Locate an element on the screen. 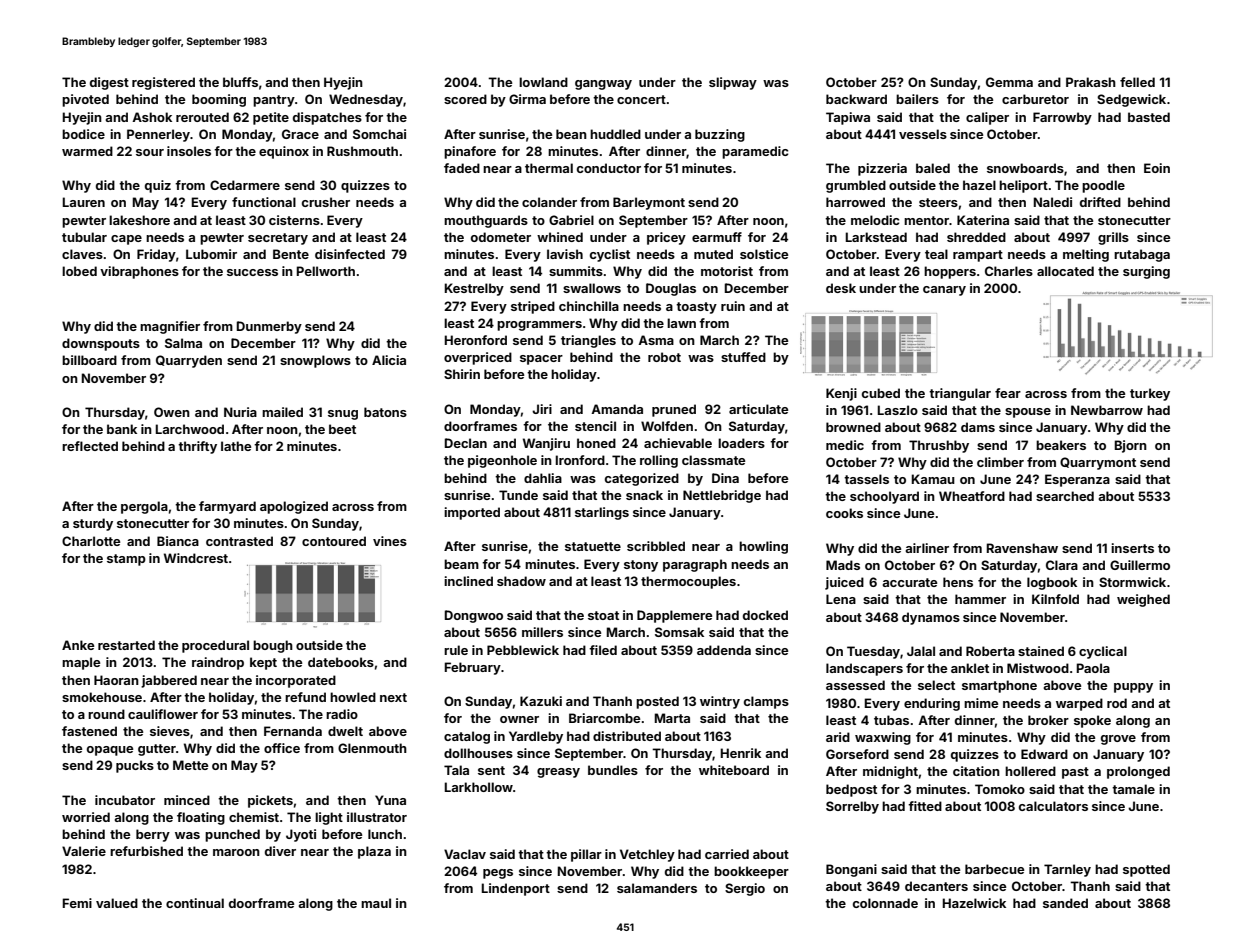 The image size is (1233, 952). basted is located at coordinates (1149, 117).
